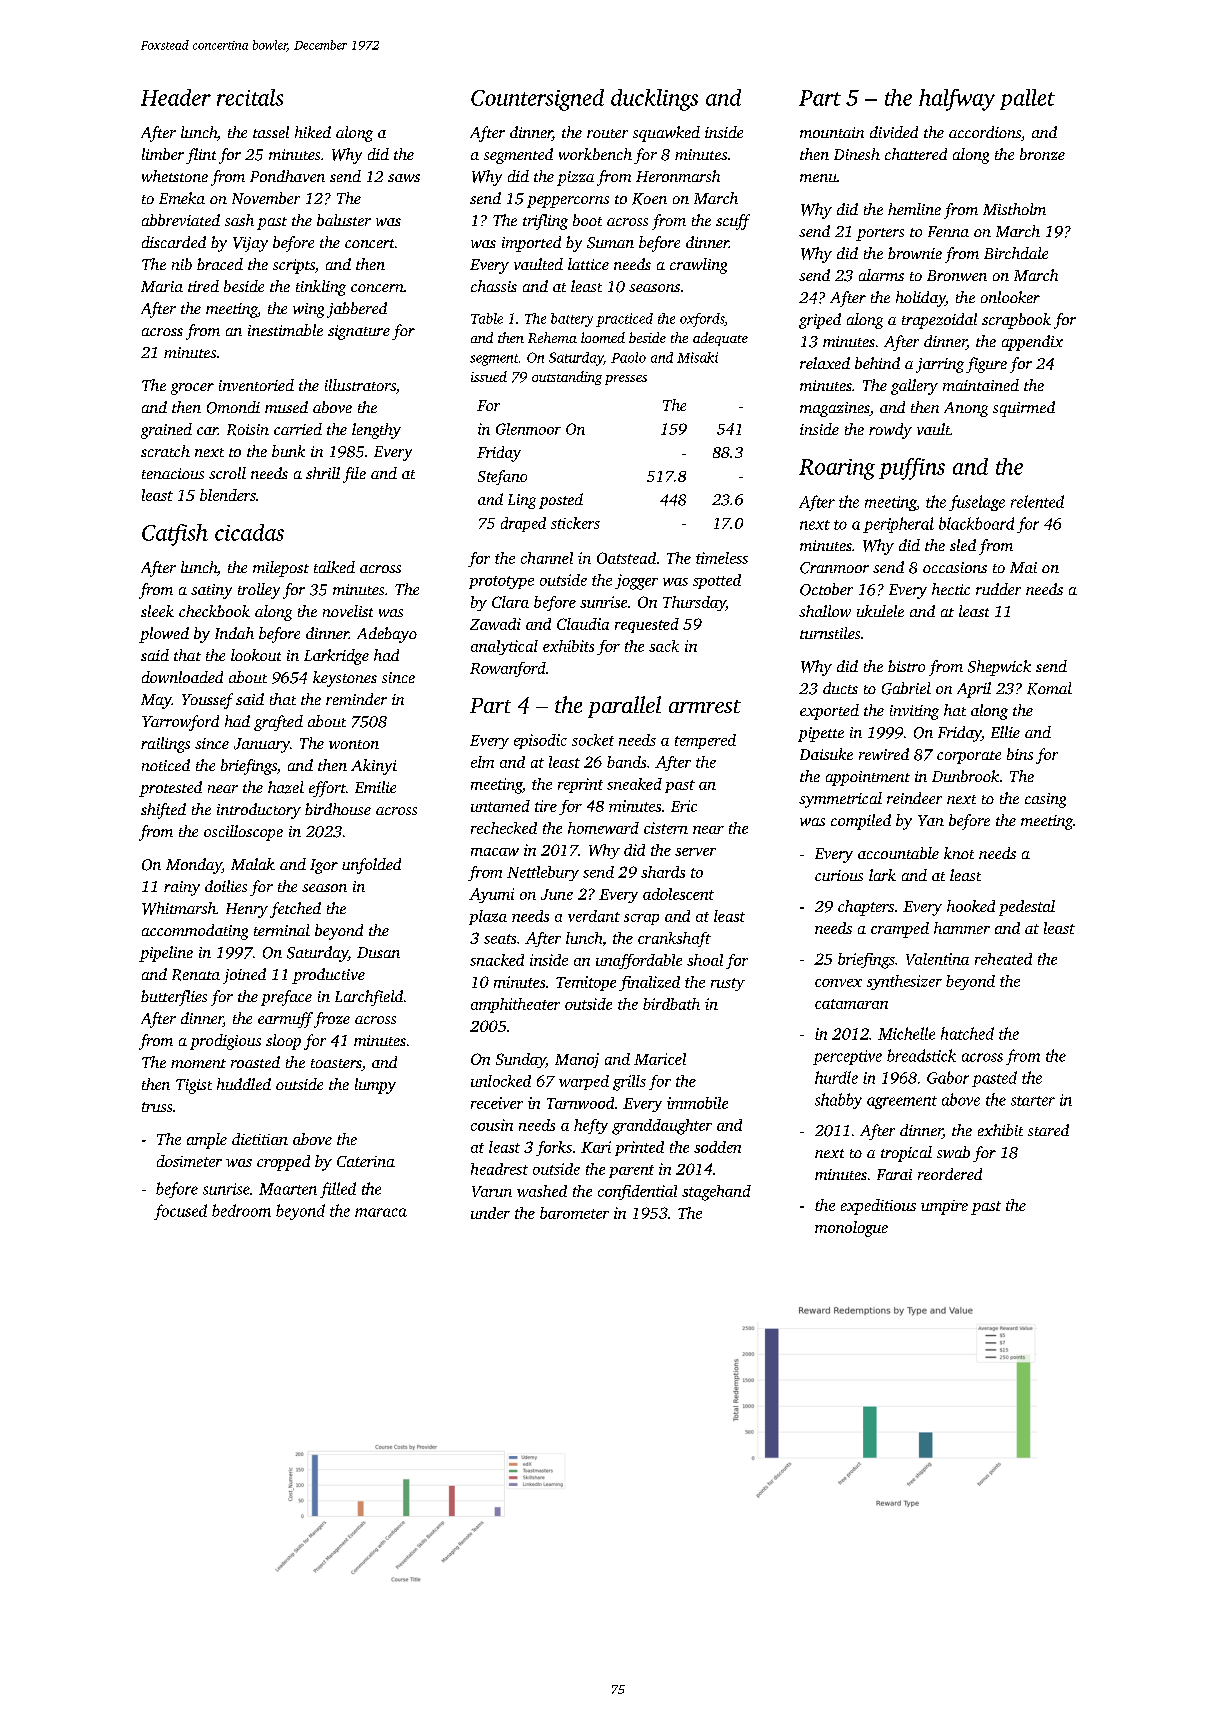  What do you see at coordinates (170, 789) in the image?
I see `protested` at bounding box center [170, 789].
